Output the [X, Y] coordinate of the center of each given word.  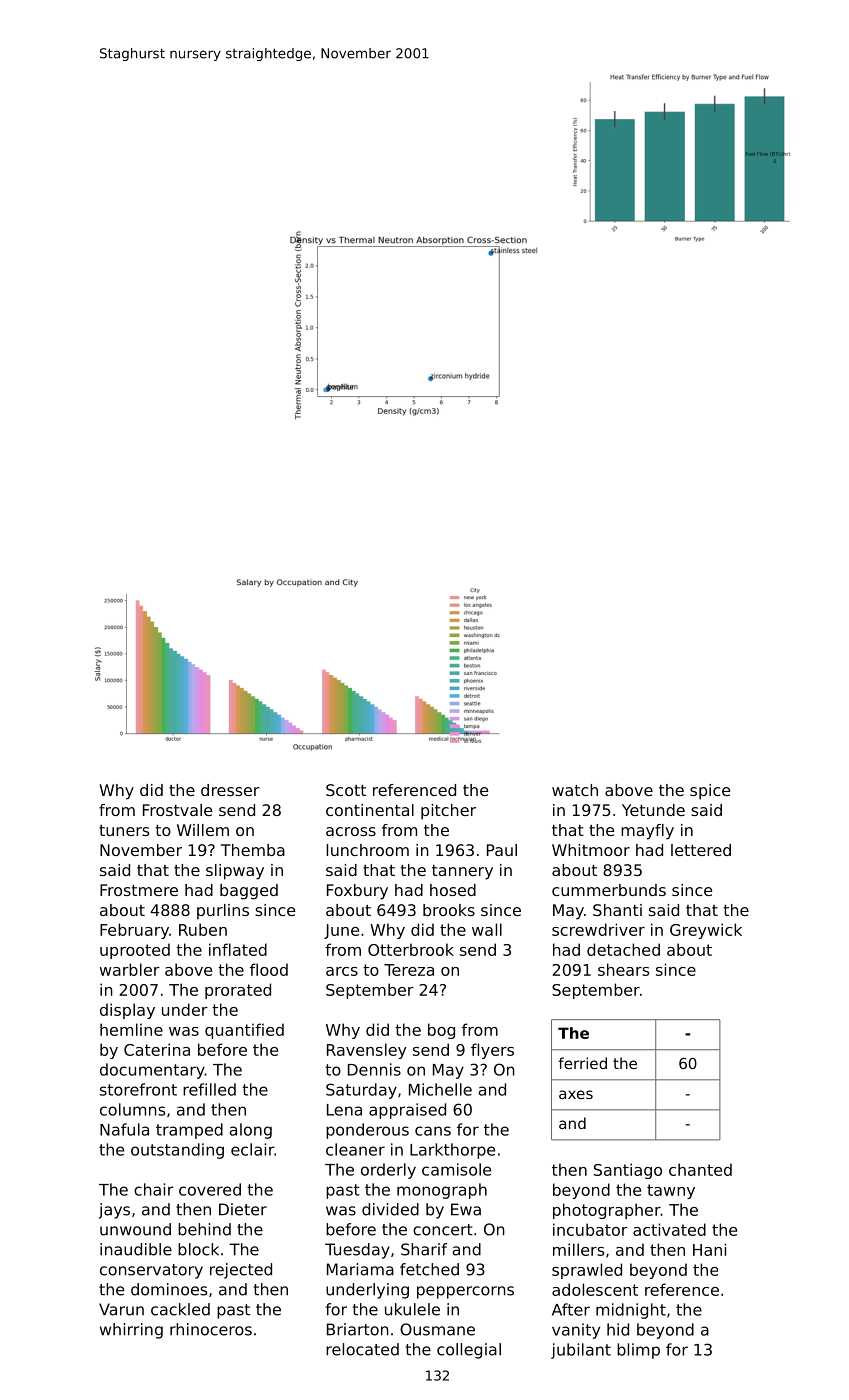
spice [710, 792]
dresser [230, 790]
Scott [346, 790]
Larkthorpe [452, 1151]
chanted [700, 1169]
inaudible [136, 1249]
